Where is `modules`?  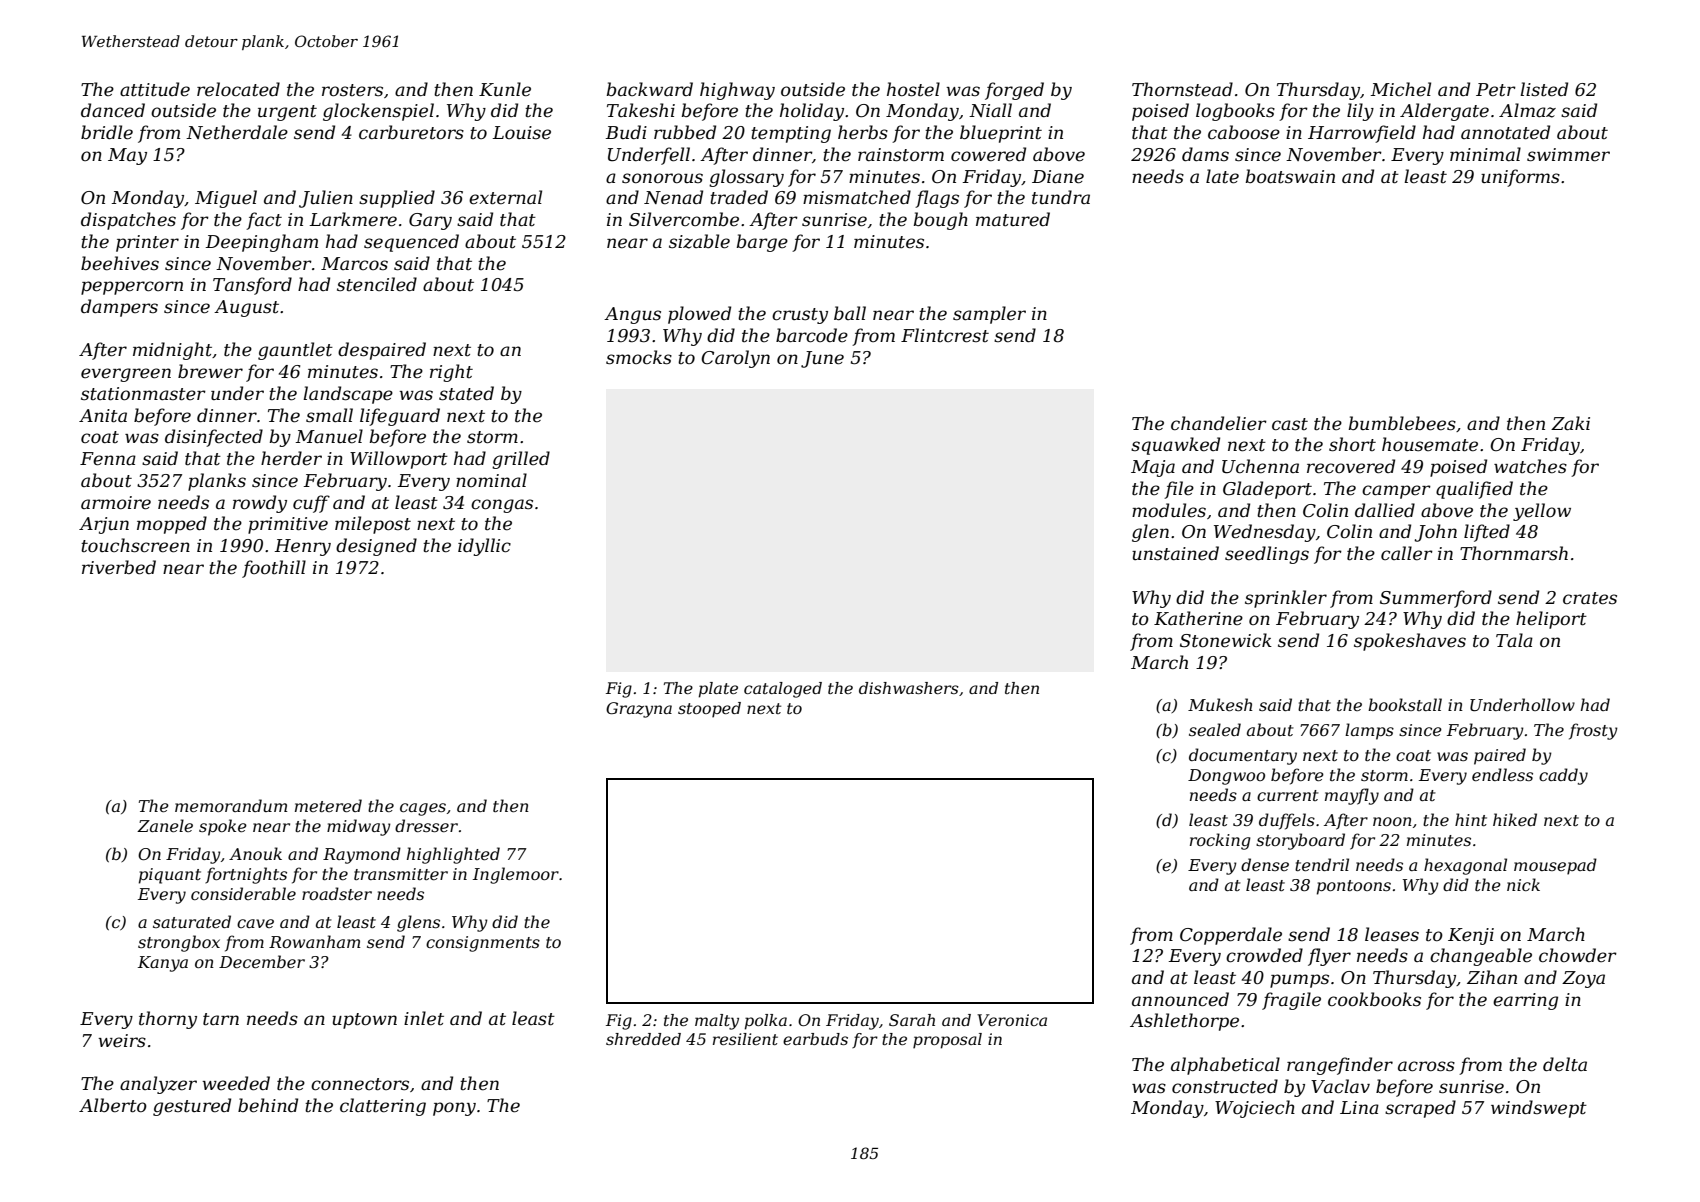 modules is located at coordinates (1169, 510).
